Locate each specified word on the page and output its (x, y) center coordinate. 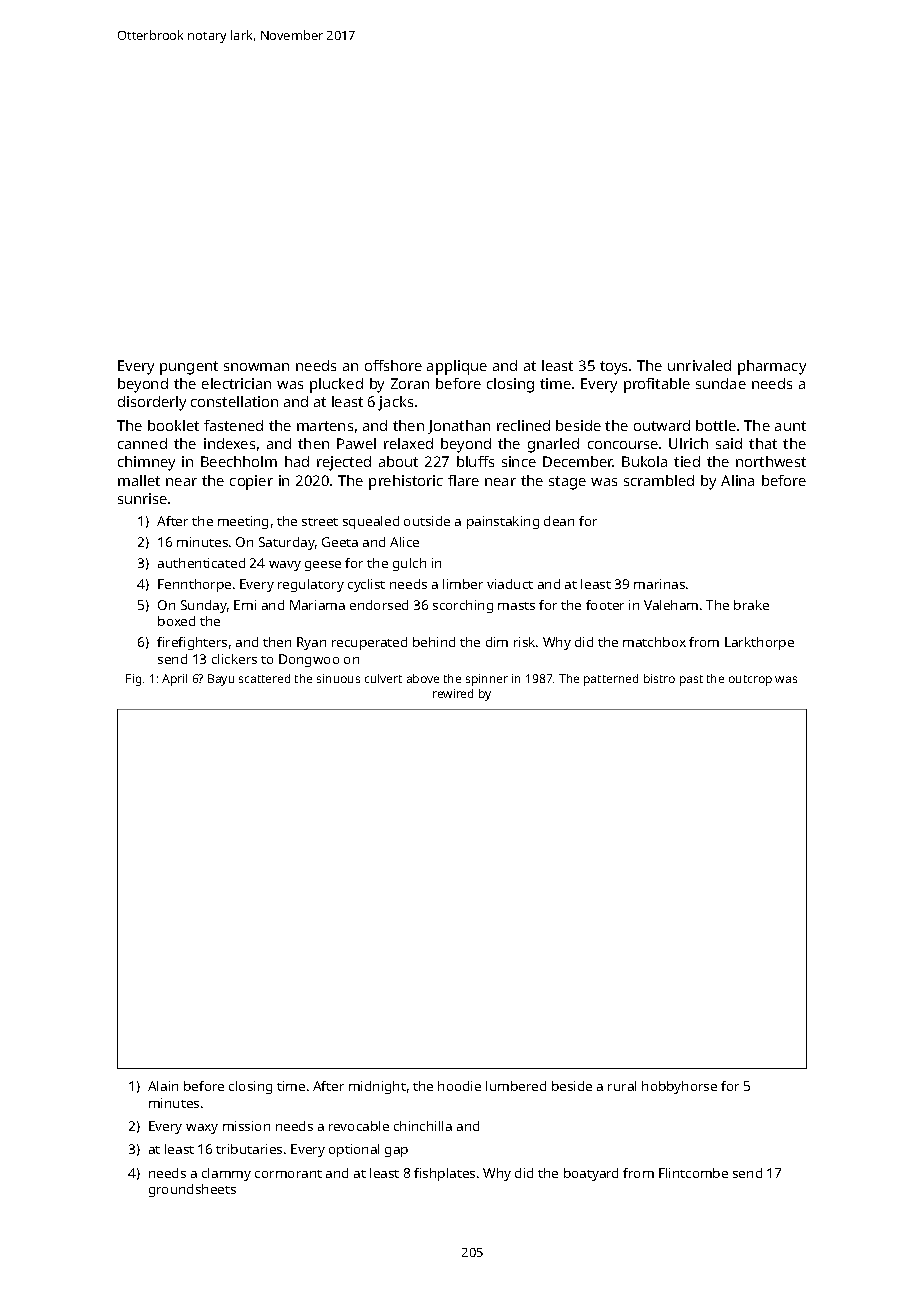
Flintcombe (693, 1173)
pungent (189, 368)
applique (457, 367)
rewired (453, 693)
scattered (264, 678)
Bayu (221, 680)
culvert (383, 678)
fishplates (444, 1174)
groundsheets (192, 1190)
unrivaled (699, 365)
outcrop (750, 680)
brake (751, 605)
